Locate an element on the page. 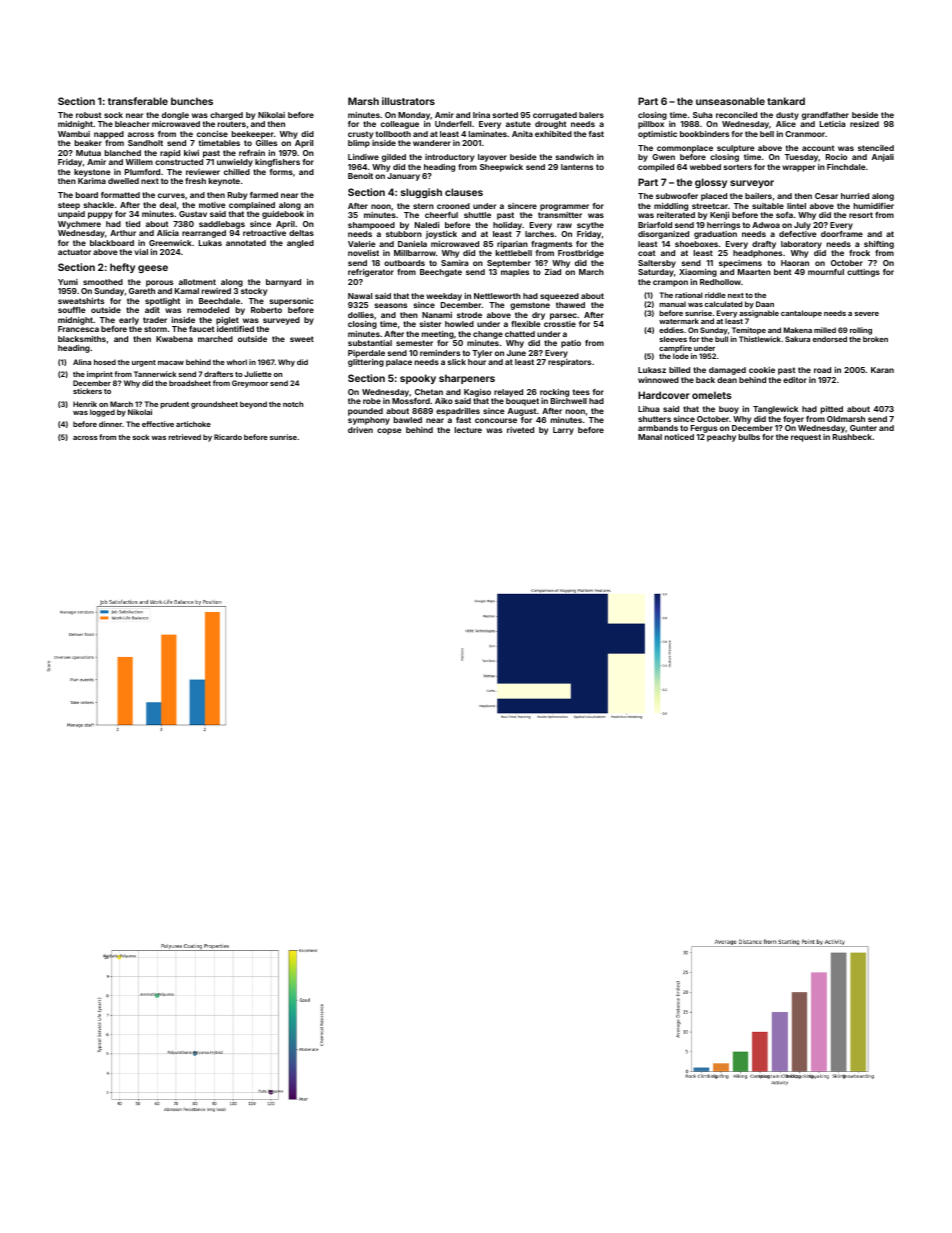 Image resolution: width=952 pixels, height=1233 pixels. transferable is located at coordinates (138, 101).
